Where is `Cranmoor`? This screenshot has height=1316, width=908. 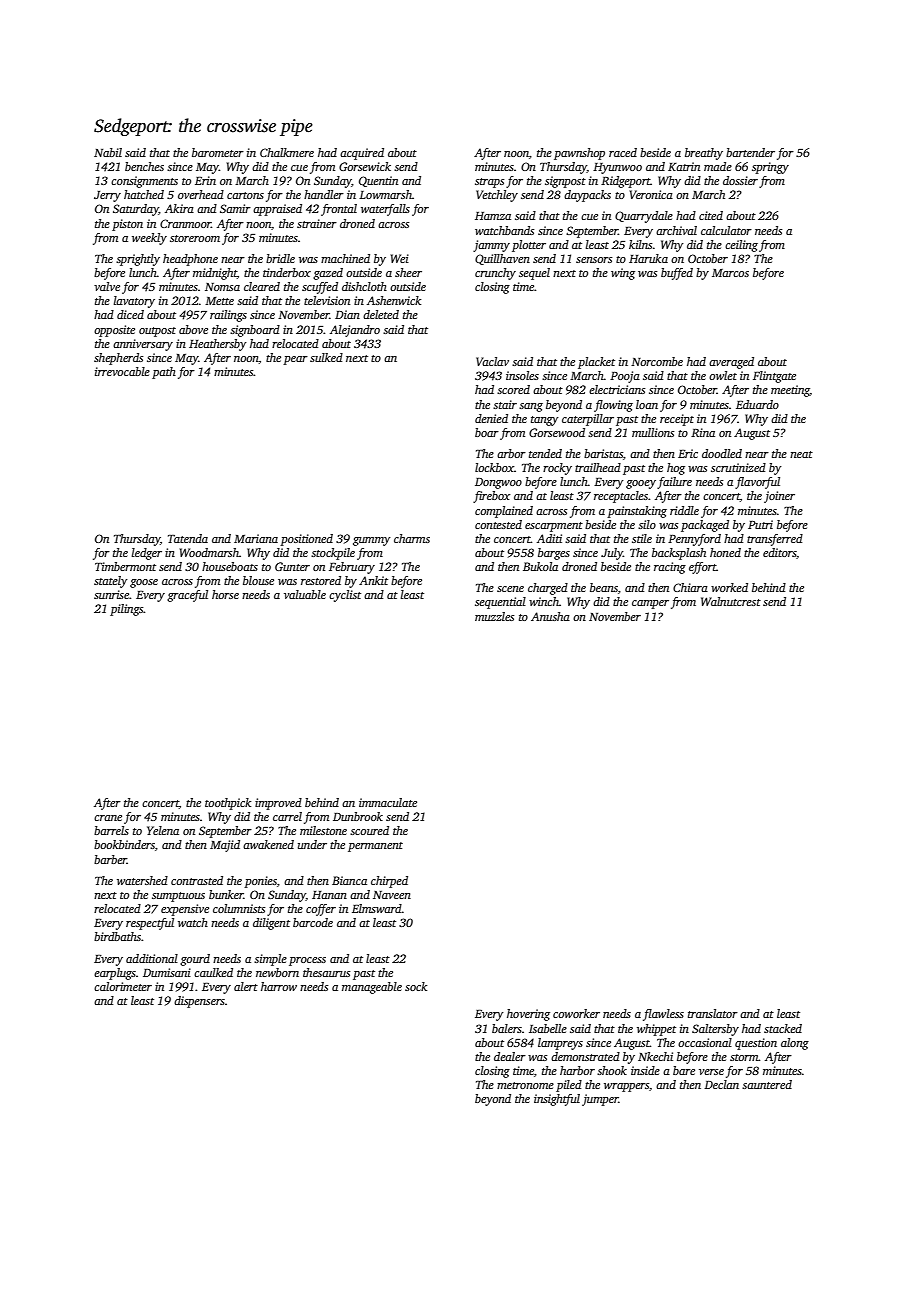
Cranmoor is located at coordinates (185, 223).
